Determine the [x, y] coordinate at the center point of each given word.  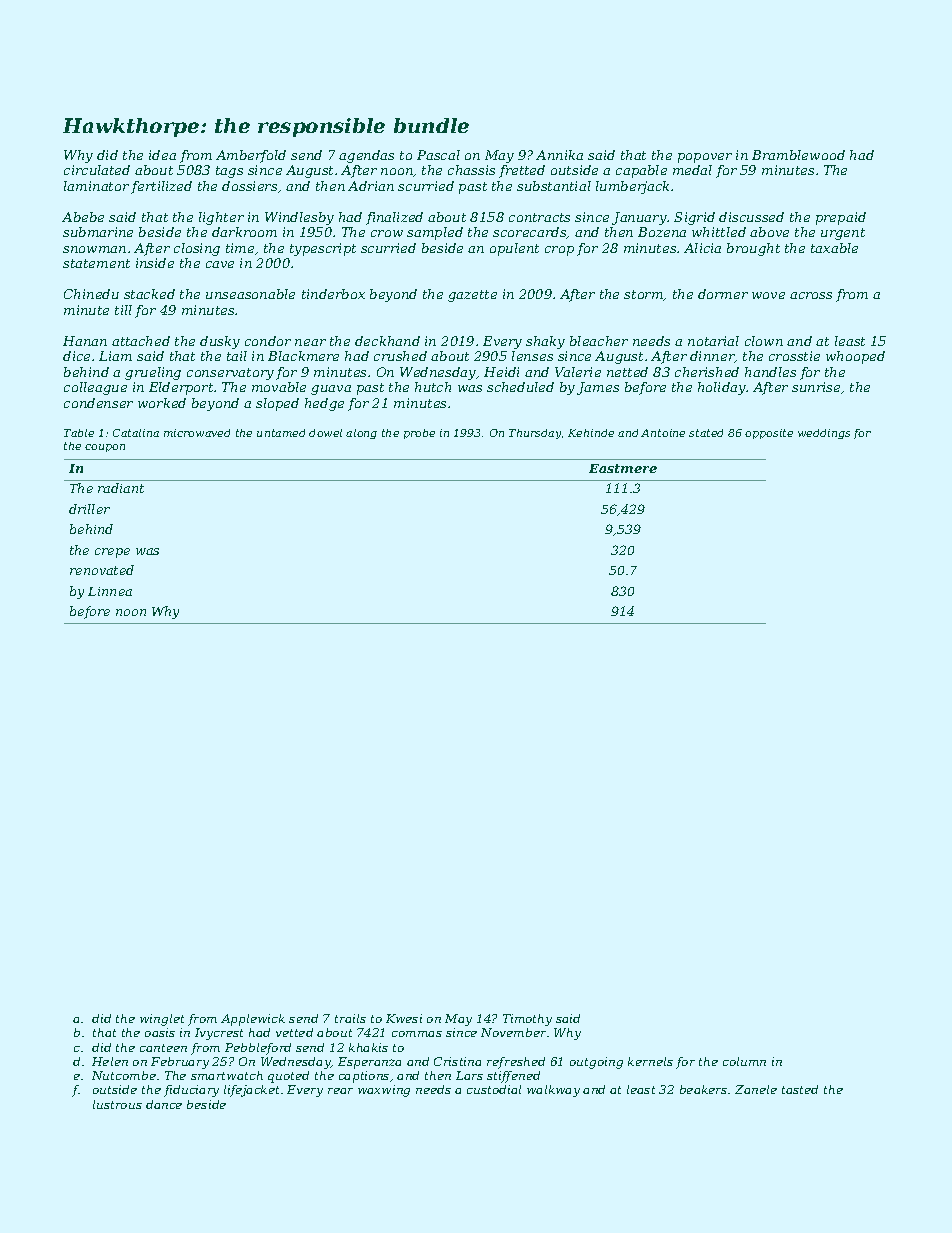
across [811, 295]
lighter [221, 218]
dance [164, 1104]
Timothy [527, 1020]
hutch [433, 387]
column [744, 1061]
